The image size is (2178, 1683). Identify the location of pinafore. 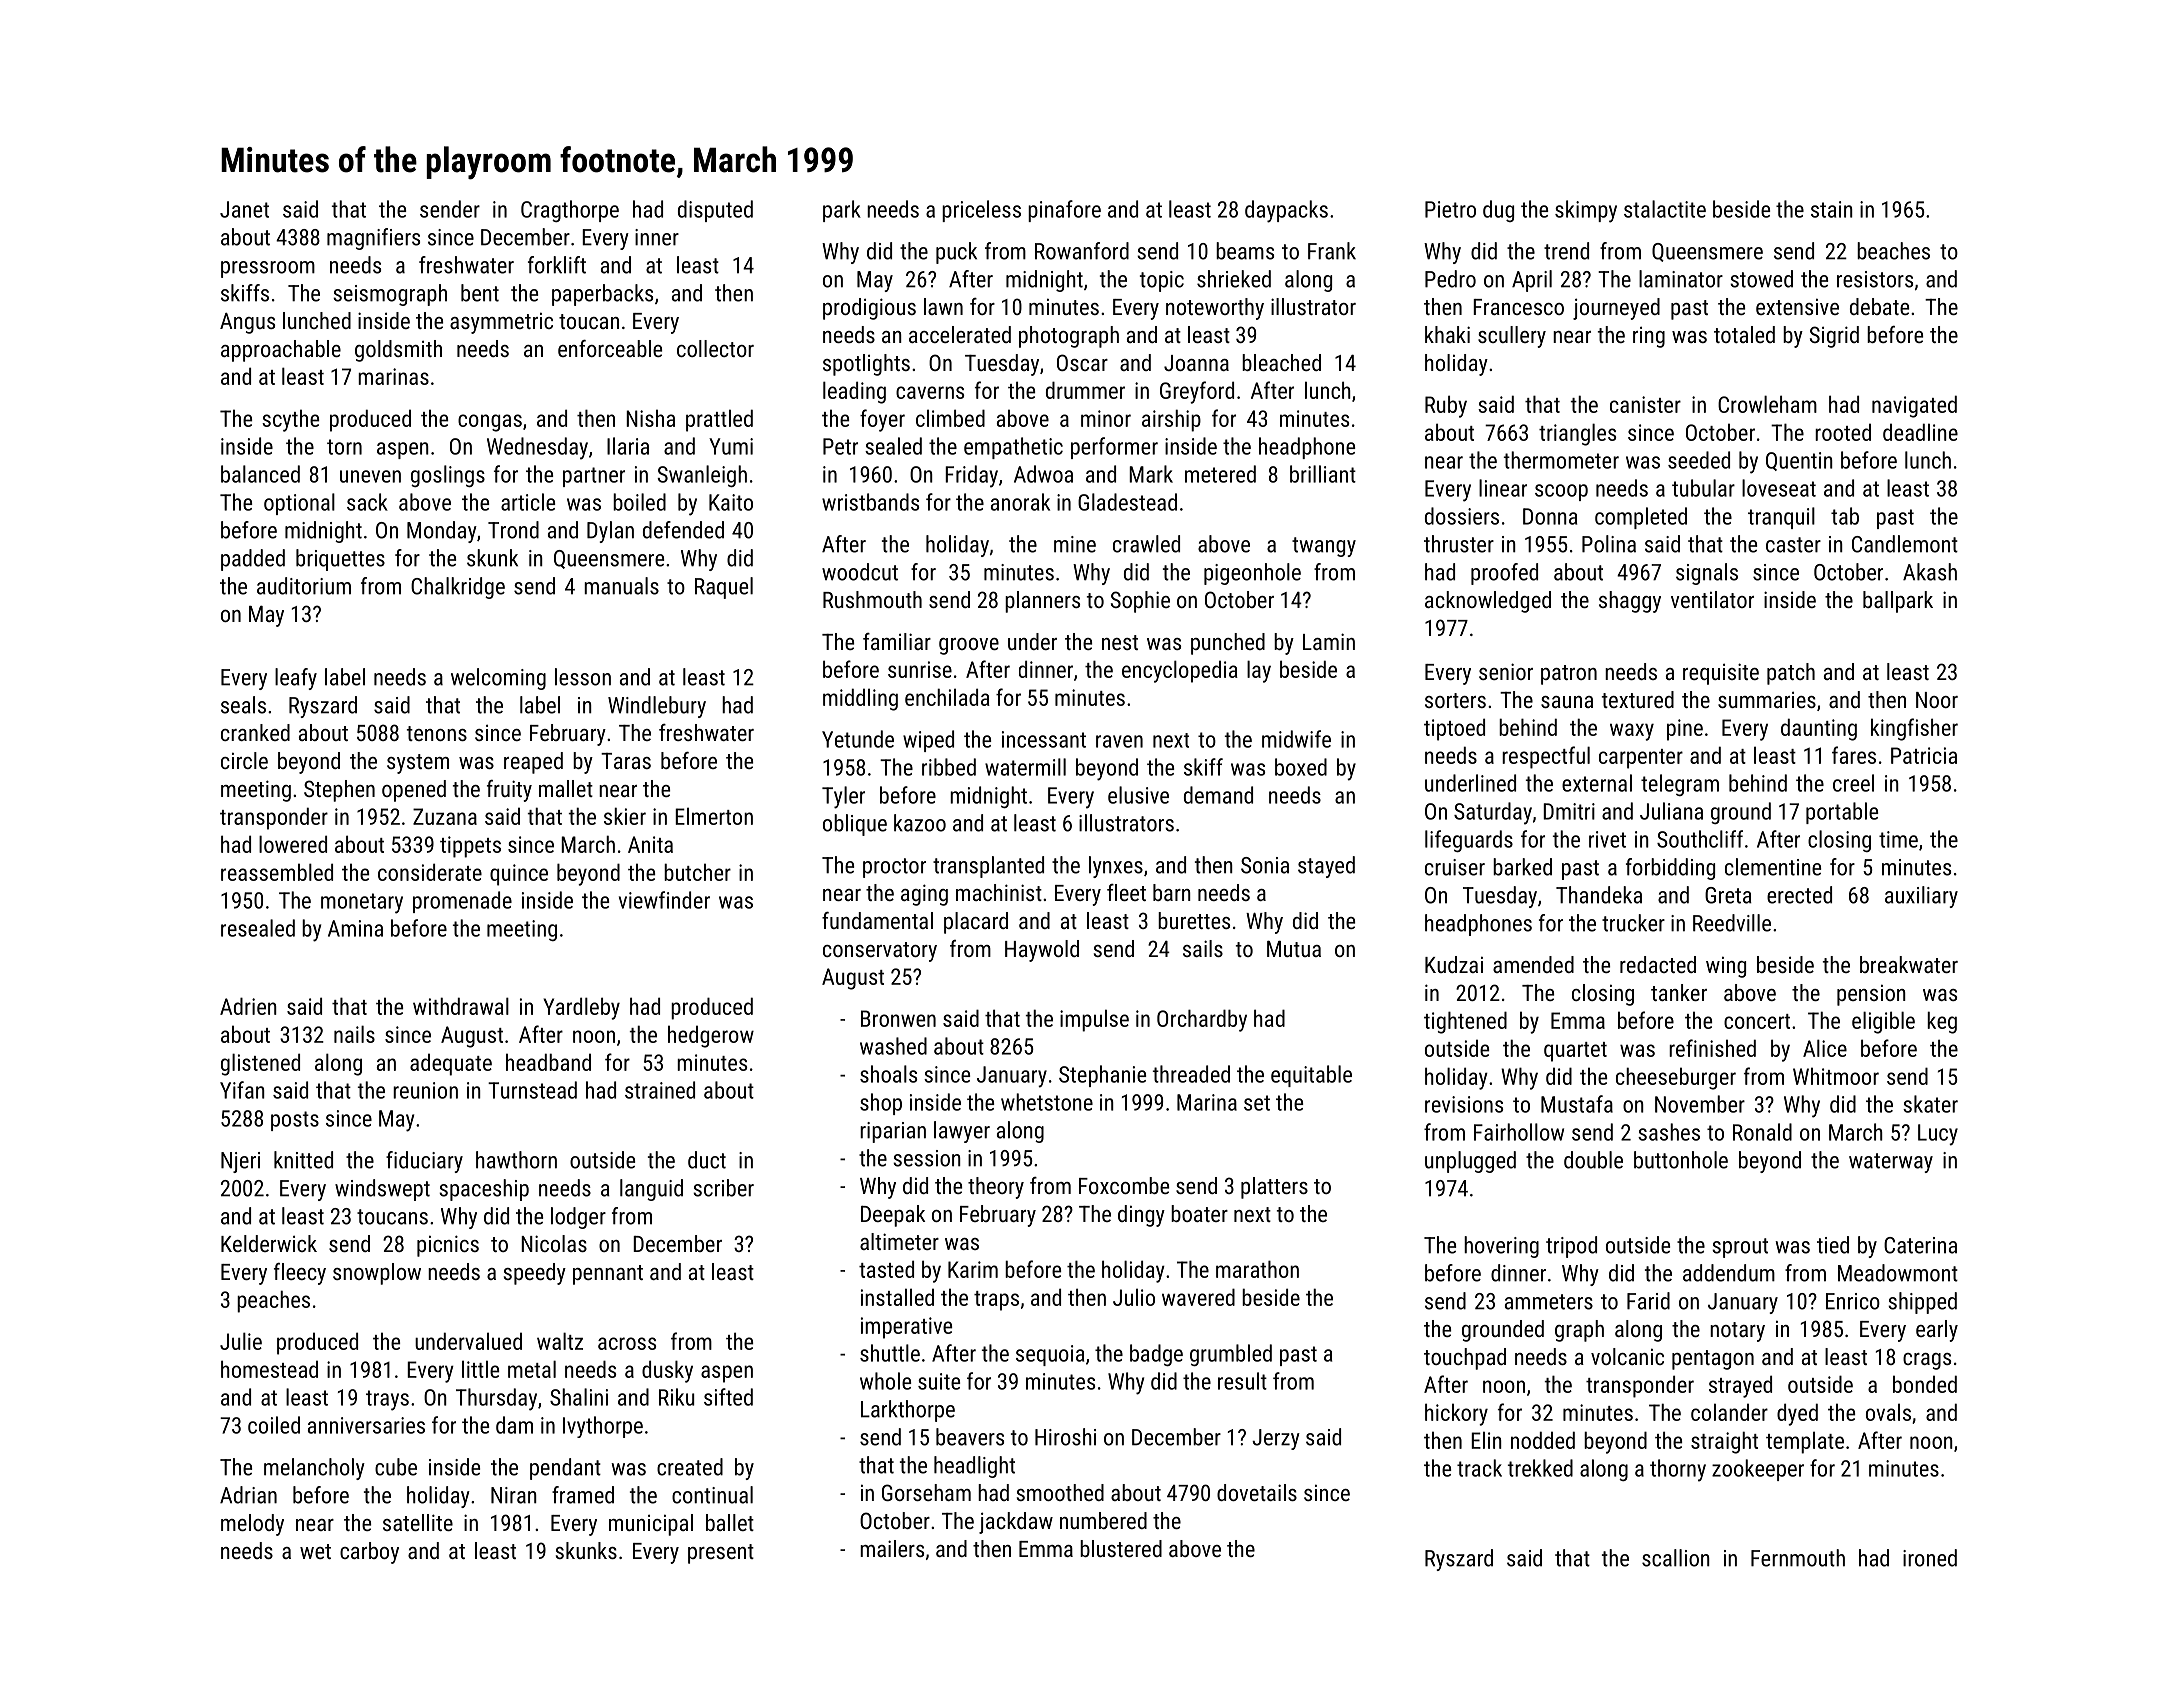
(1064, 211).
